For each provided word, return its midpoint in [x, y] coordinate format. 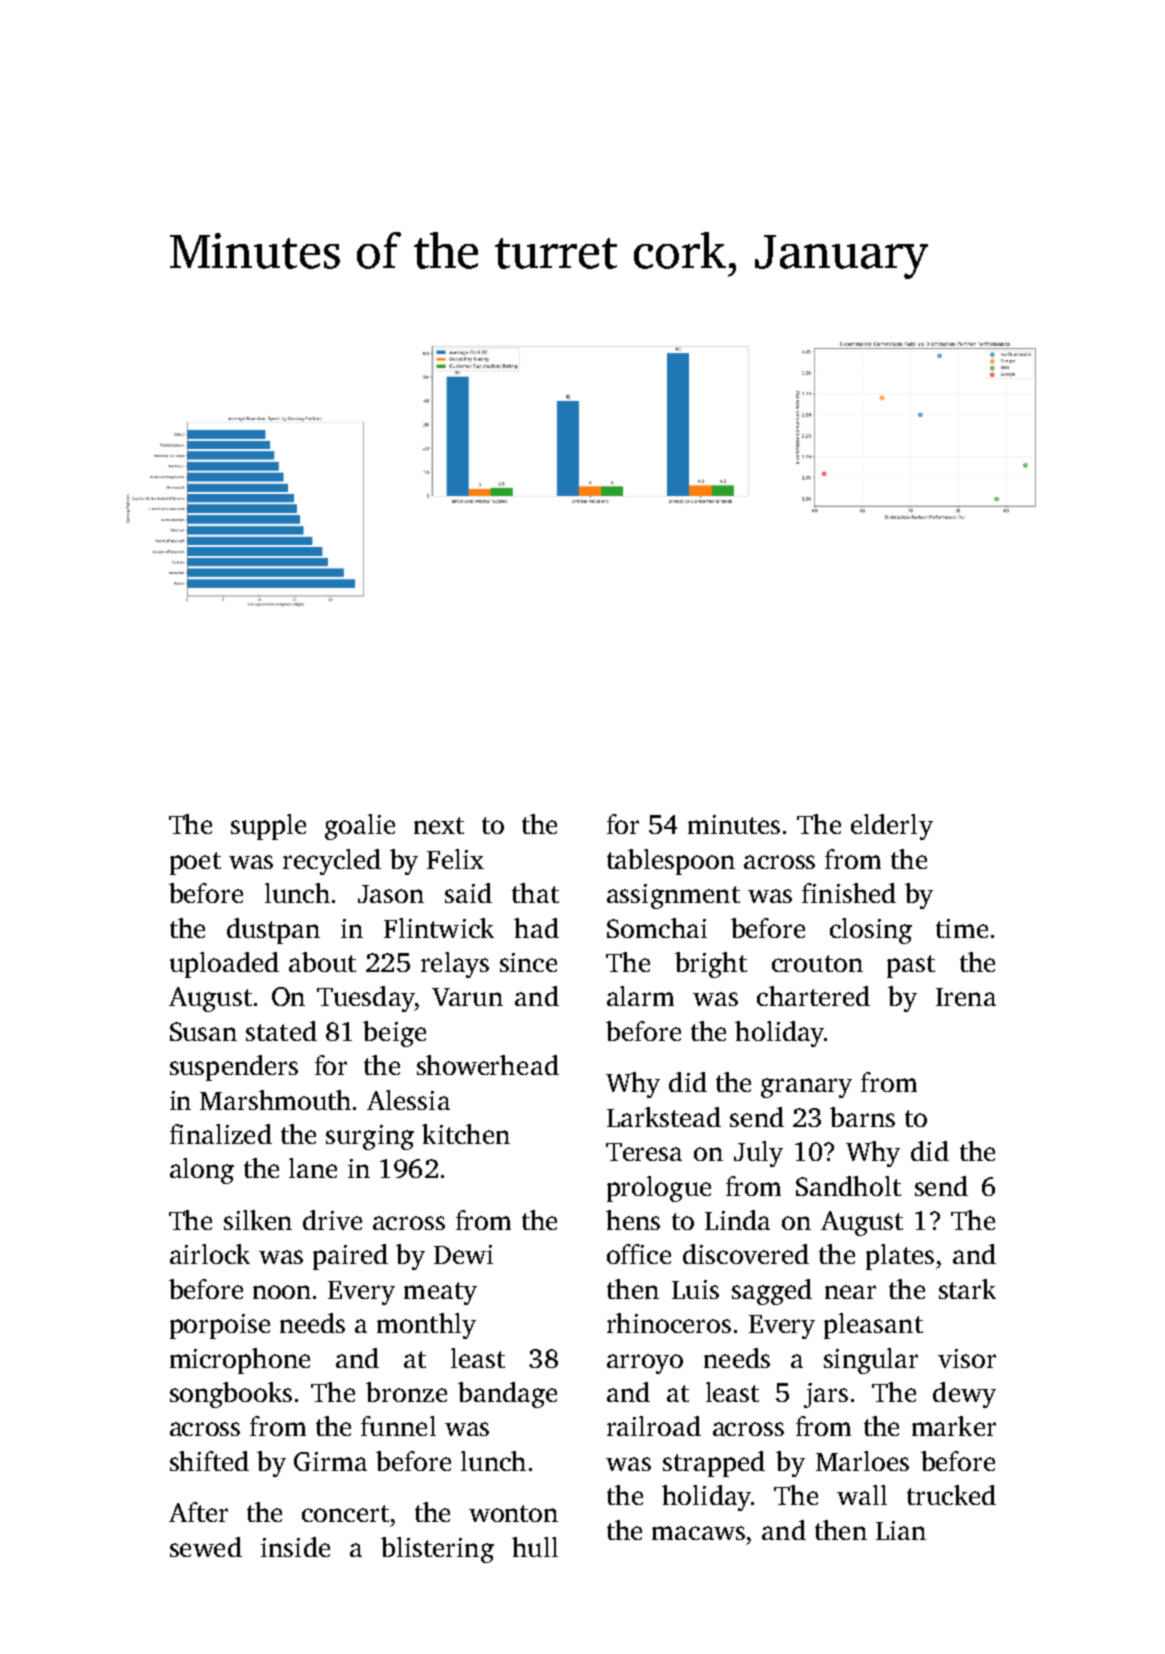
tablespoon [671, 862]
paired [350, 1257]
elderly [892, 827]
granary [806, 1088]
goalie [360, 827]
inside [295, 1547]
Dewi [463, 1254]
